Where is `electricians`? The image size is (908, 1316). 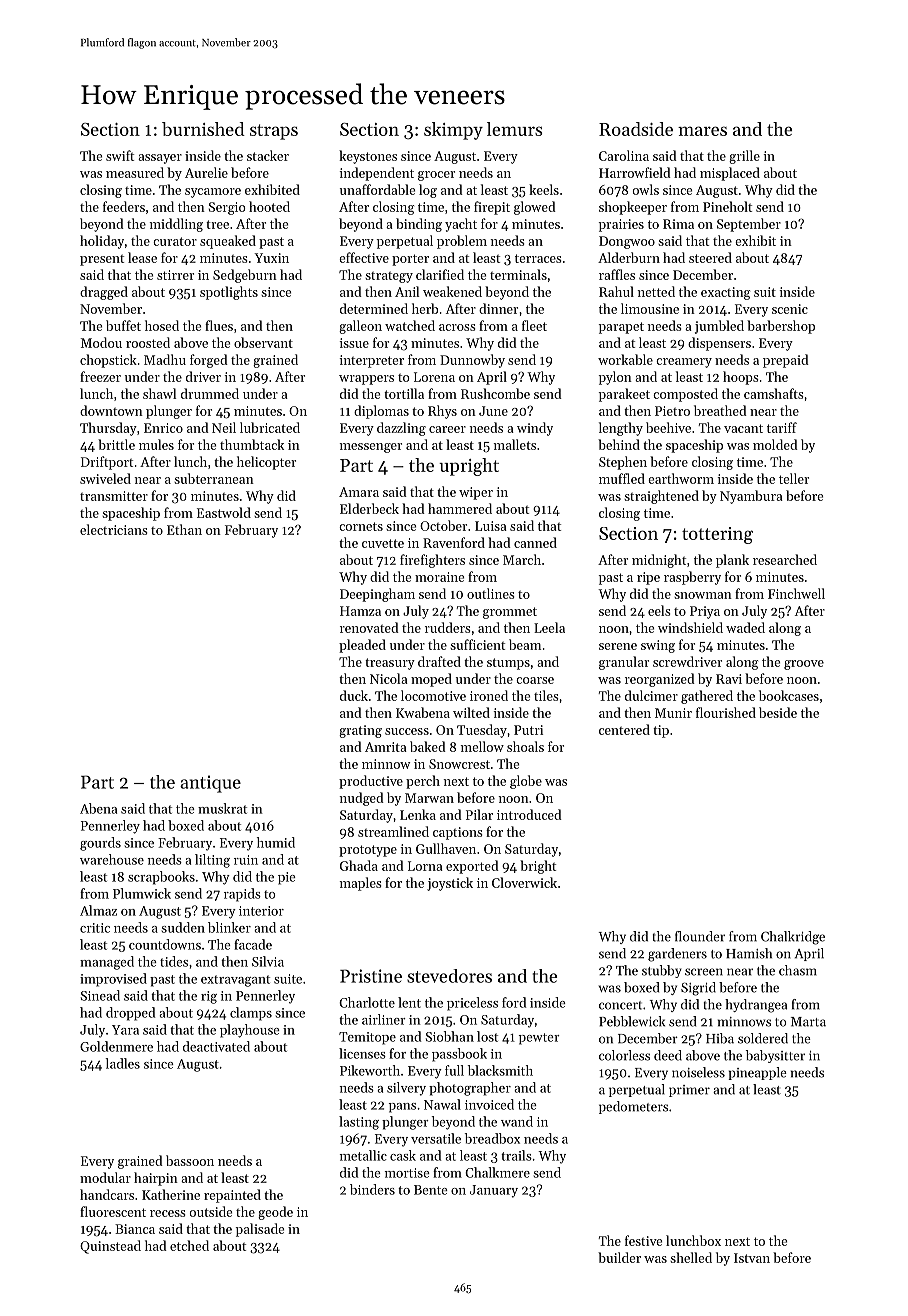 electricians is located at coordinates (114, 529).
